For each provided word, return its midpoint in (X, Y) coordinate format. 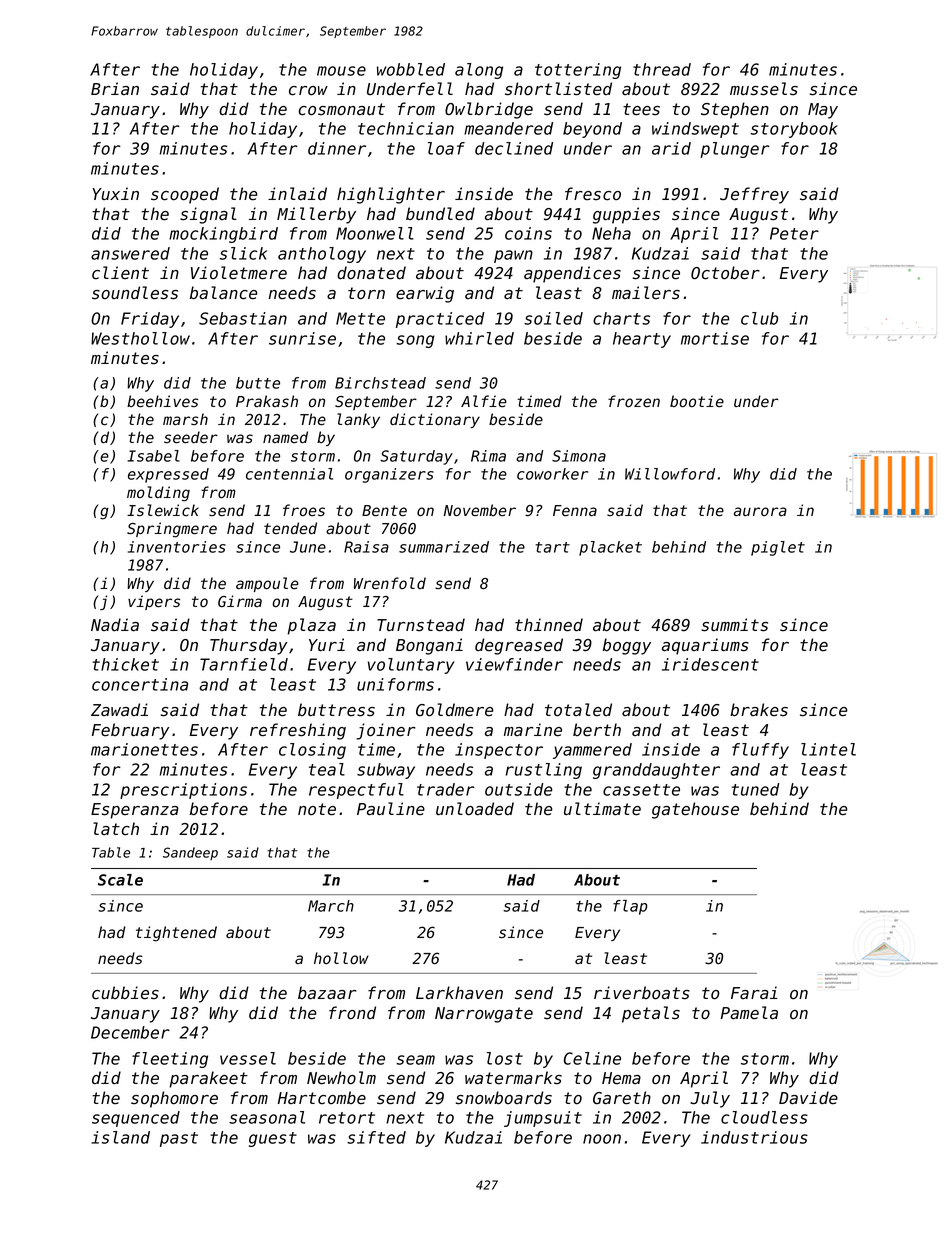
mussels (764, 89)
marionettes (144, 749)
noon (602, 1139)
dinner (337, 148)
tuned (756, 789)
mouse (341, 71)
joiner (385, 731)
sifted (376, 1137)
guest (273, 1139)
